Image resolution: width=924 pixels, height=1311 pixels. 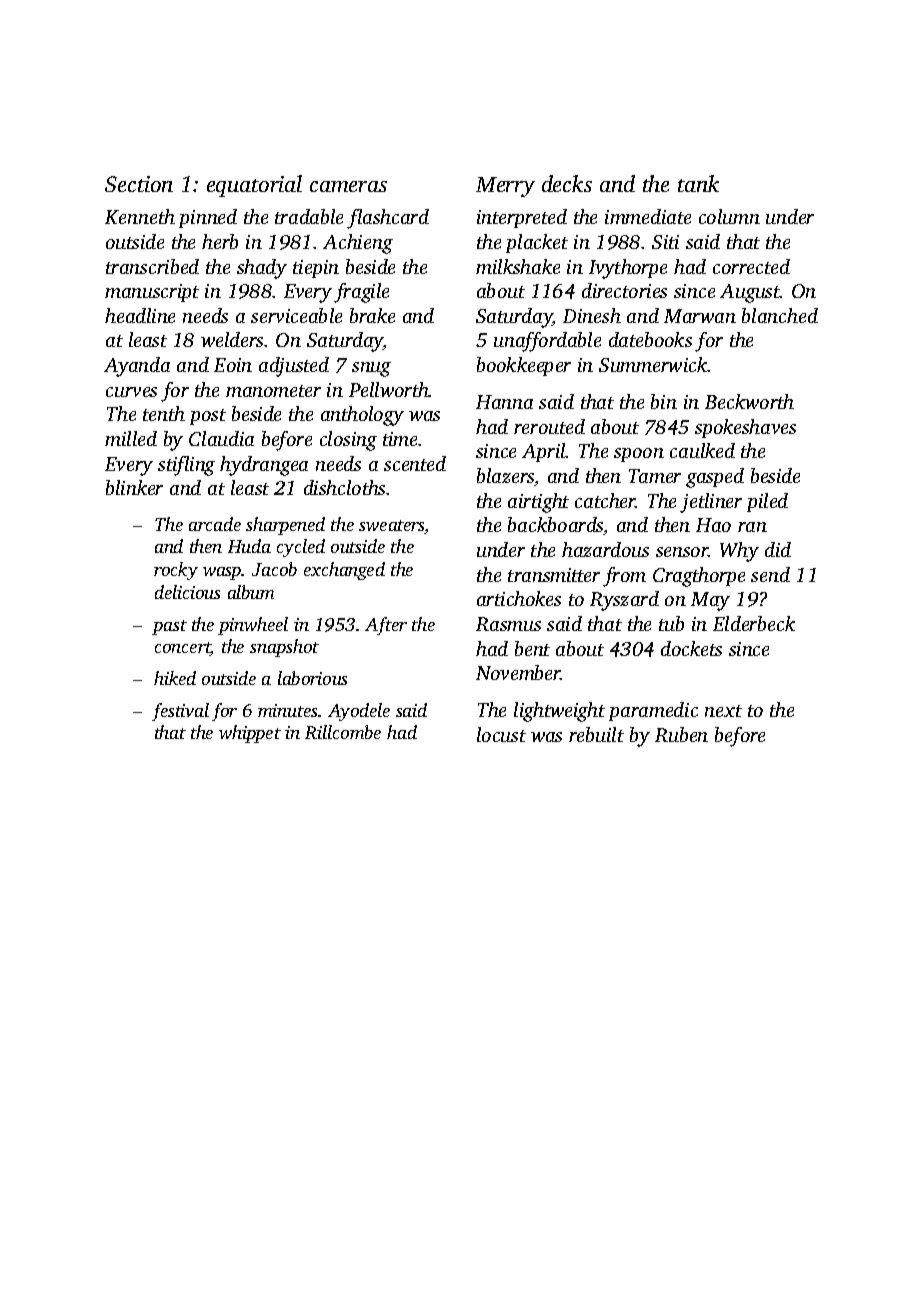 What do you see at coordinates (698, 183) in the document?
I see `tank` at bounding box center [698, 183].
